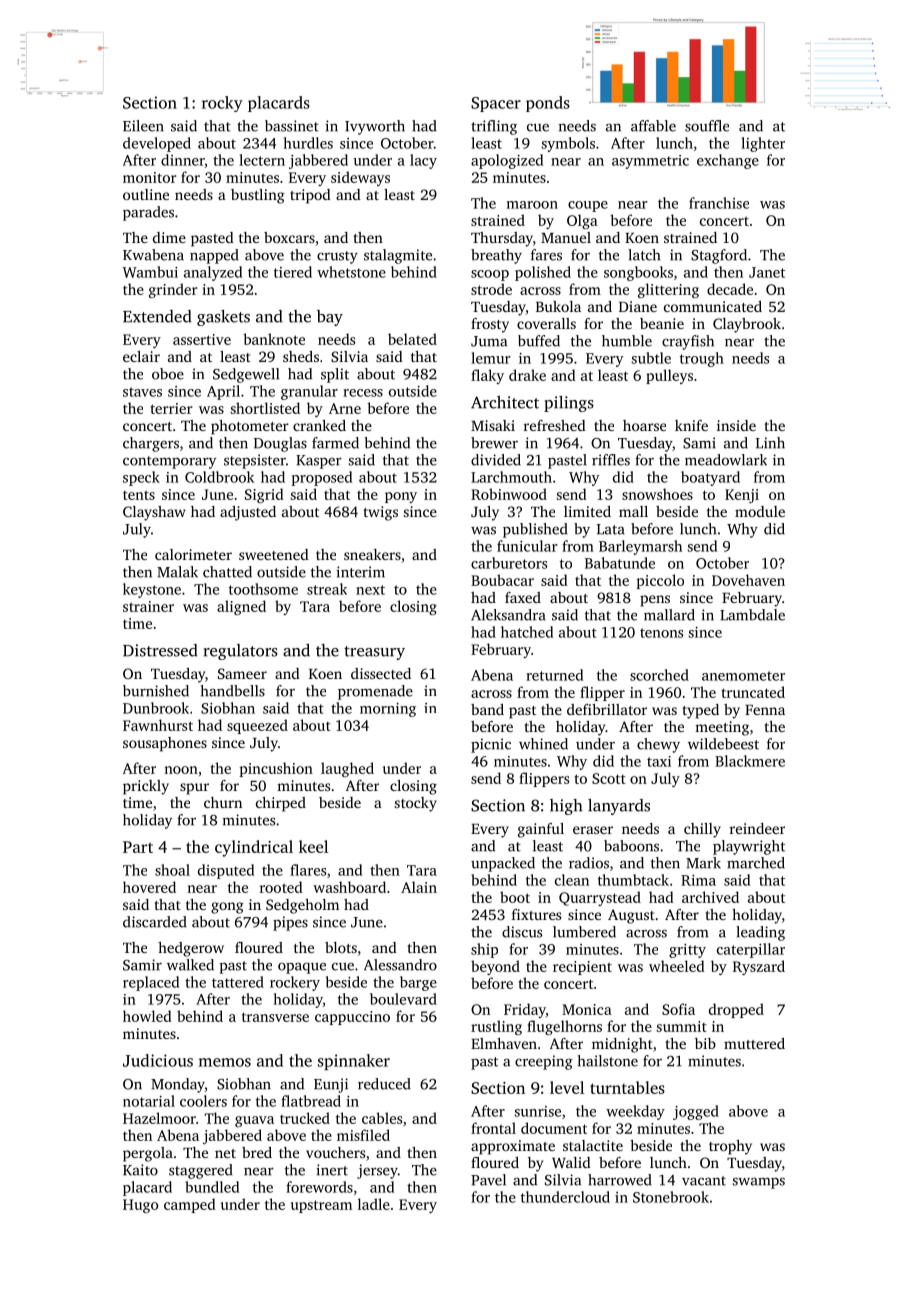 This document has width=908, height=1316. What do you see at coordinates (375, 127) in the document?
I see `Ivyworth` at bounding box center [375, 127].
